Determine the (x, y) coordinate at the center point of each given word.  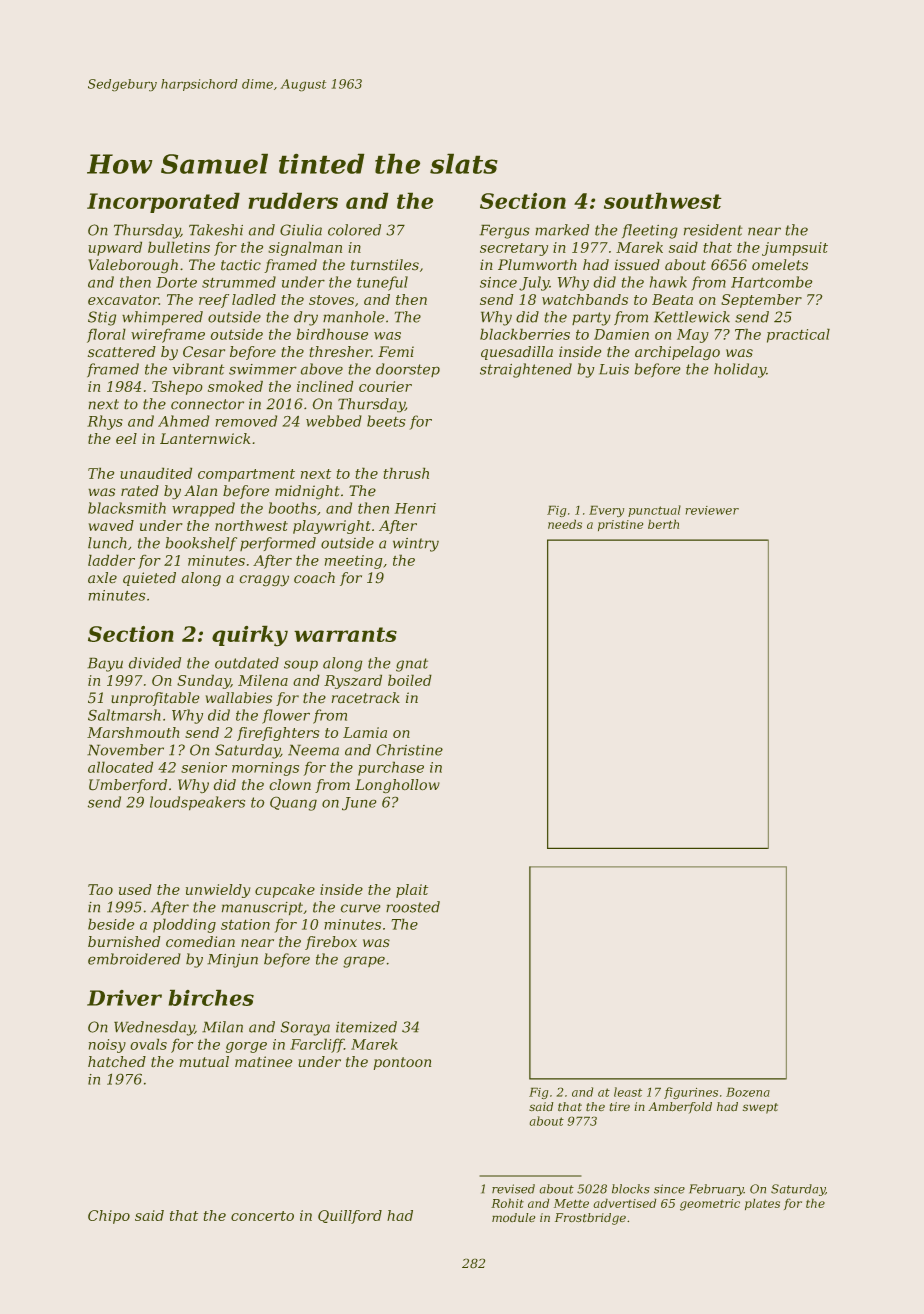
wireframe (168, 335)
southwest (663, 200)
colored (354, 230)
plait (412, 891)
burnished (124, 942)
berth (663, 524)
